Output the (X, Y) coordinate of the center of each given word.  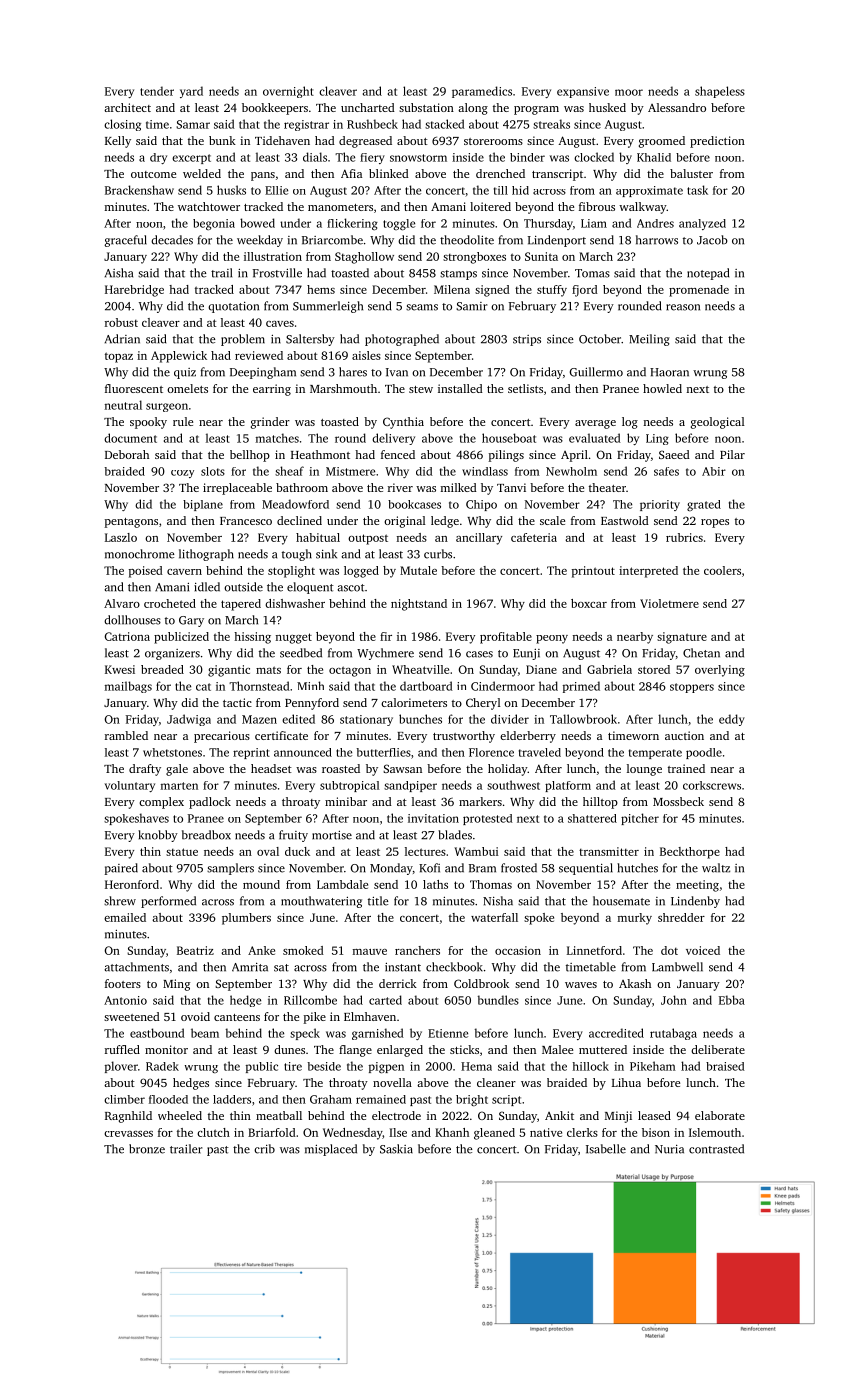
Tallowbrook (583, 719)
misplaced (331, 1150)
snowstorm (418, 158)
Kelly (118, 142)
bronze (147, 1149)
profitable (506, 638)
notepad (708, 274)
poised (146, 572)
